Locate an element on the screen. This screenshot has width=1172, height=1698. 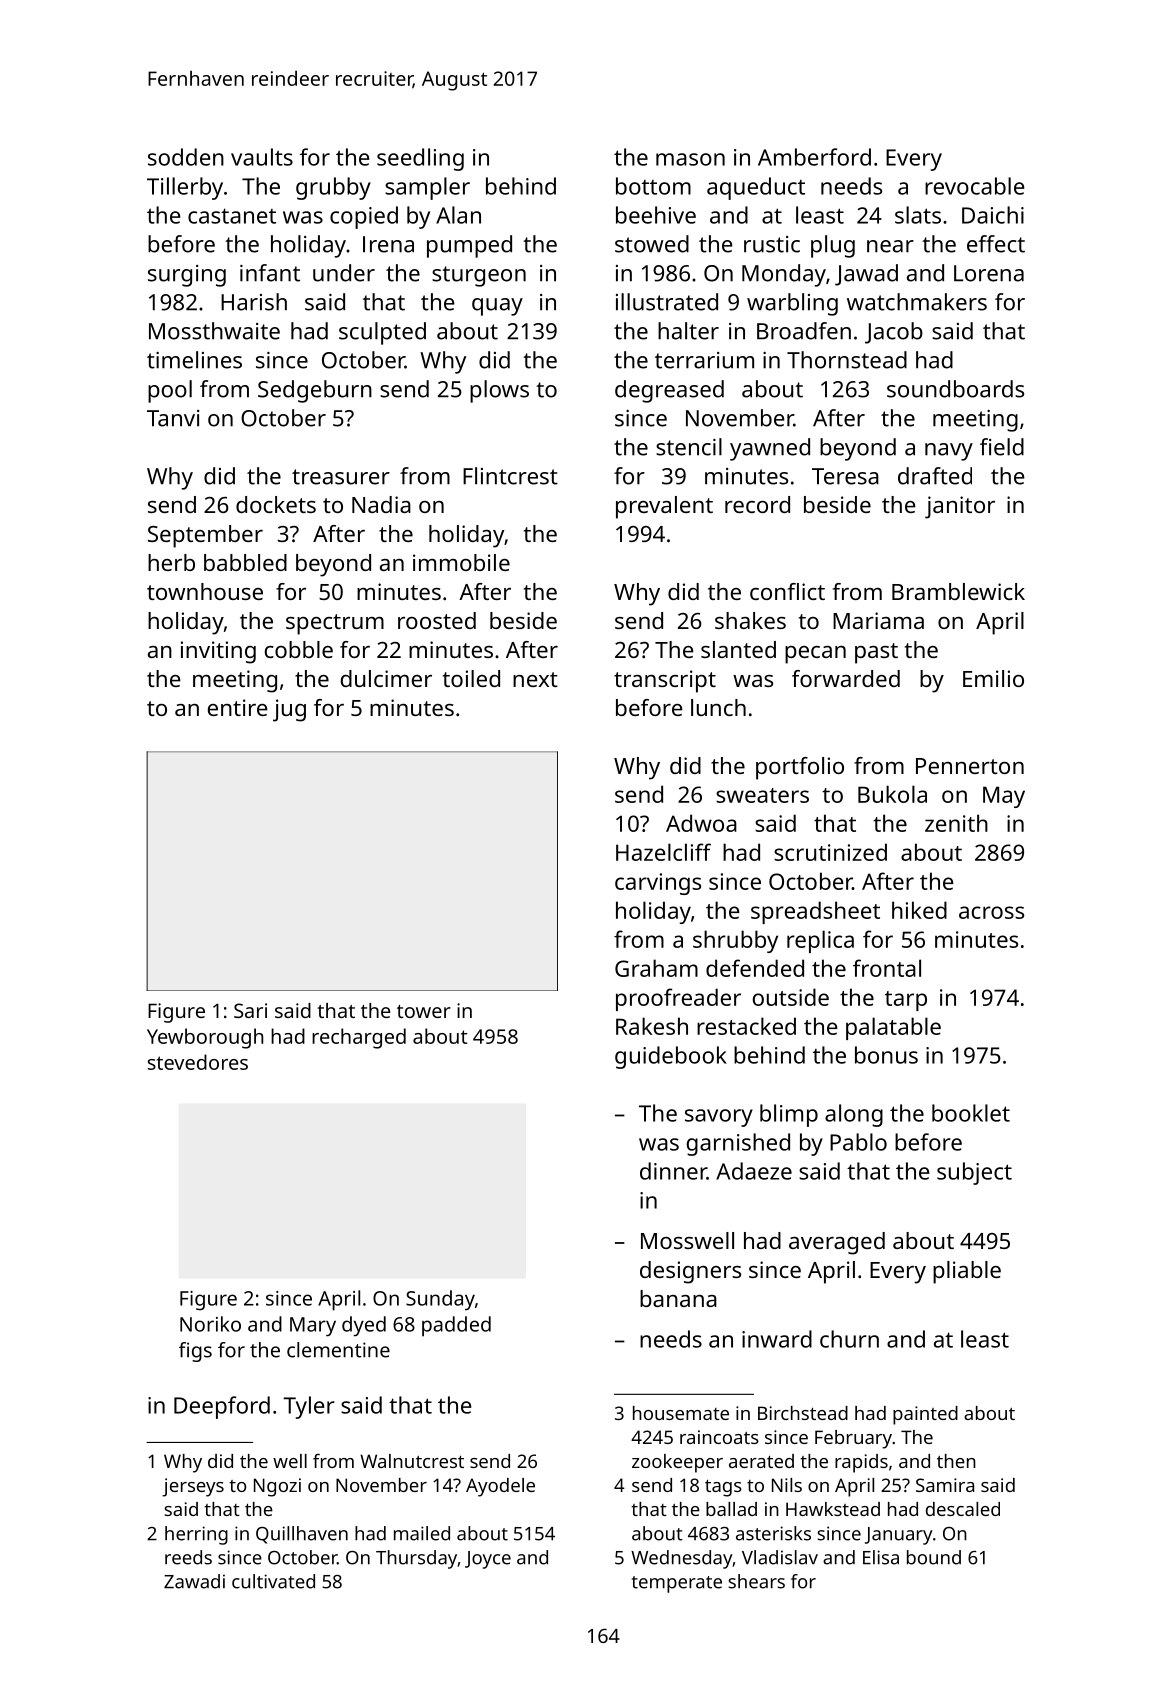
under is located at coordinates (344, 273).
